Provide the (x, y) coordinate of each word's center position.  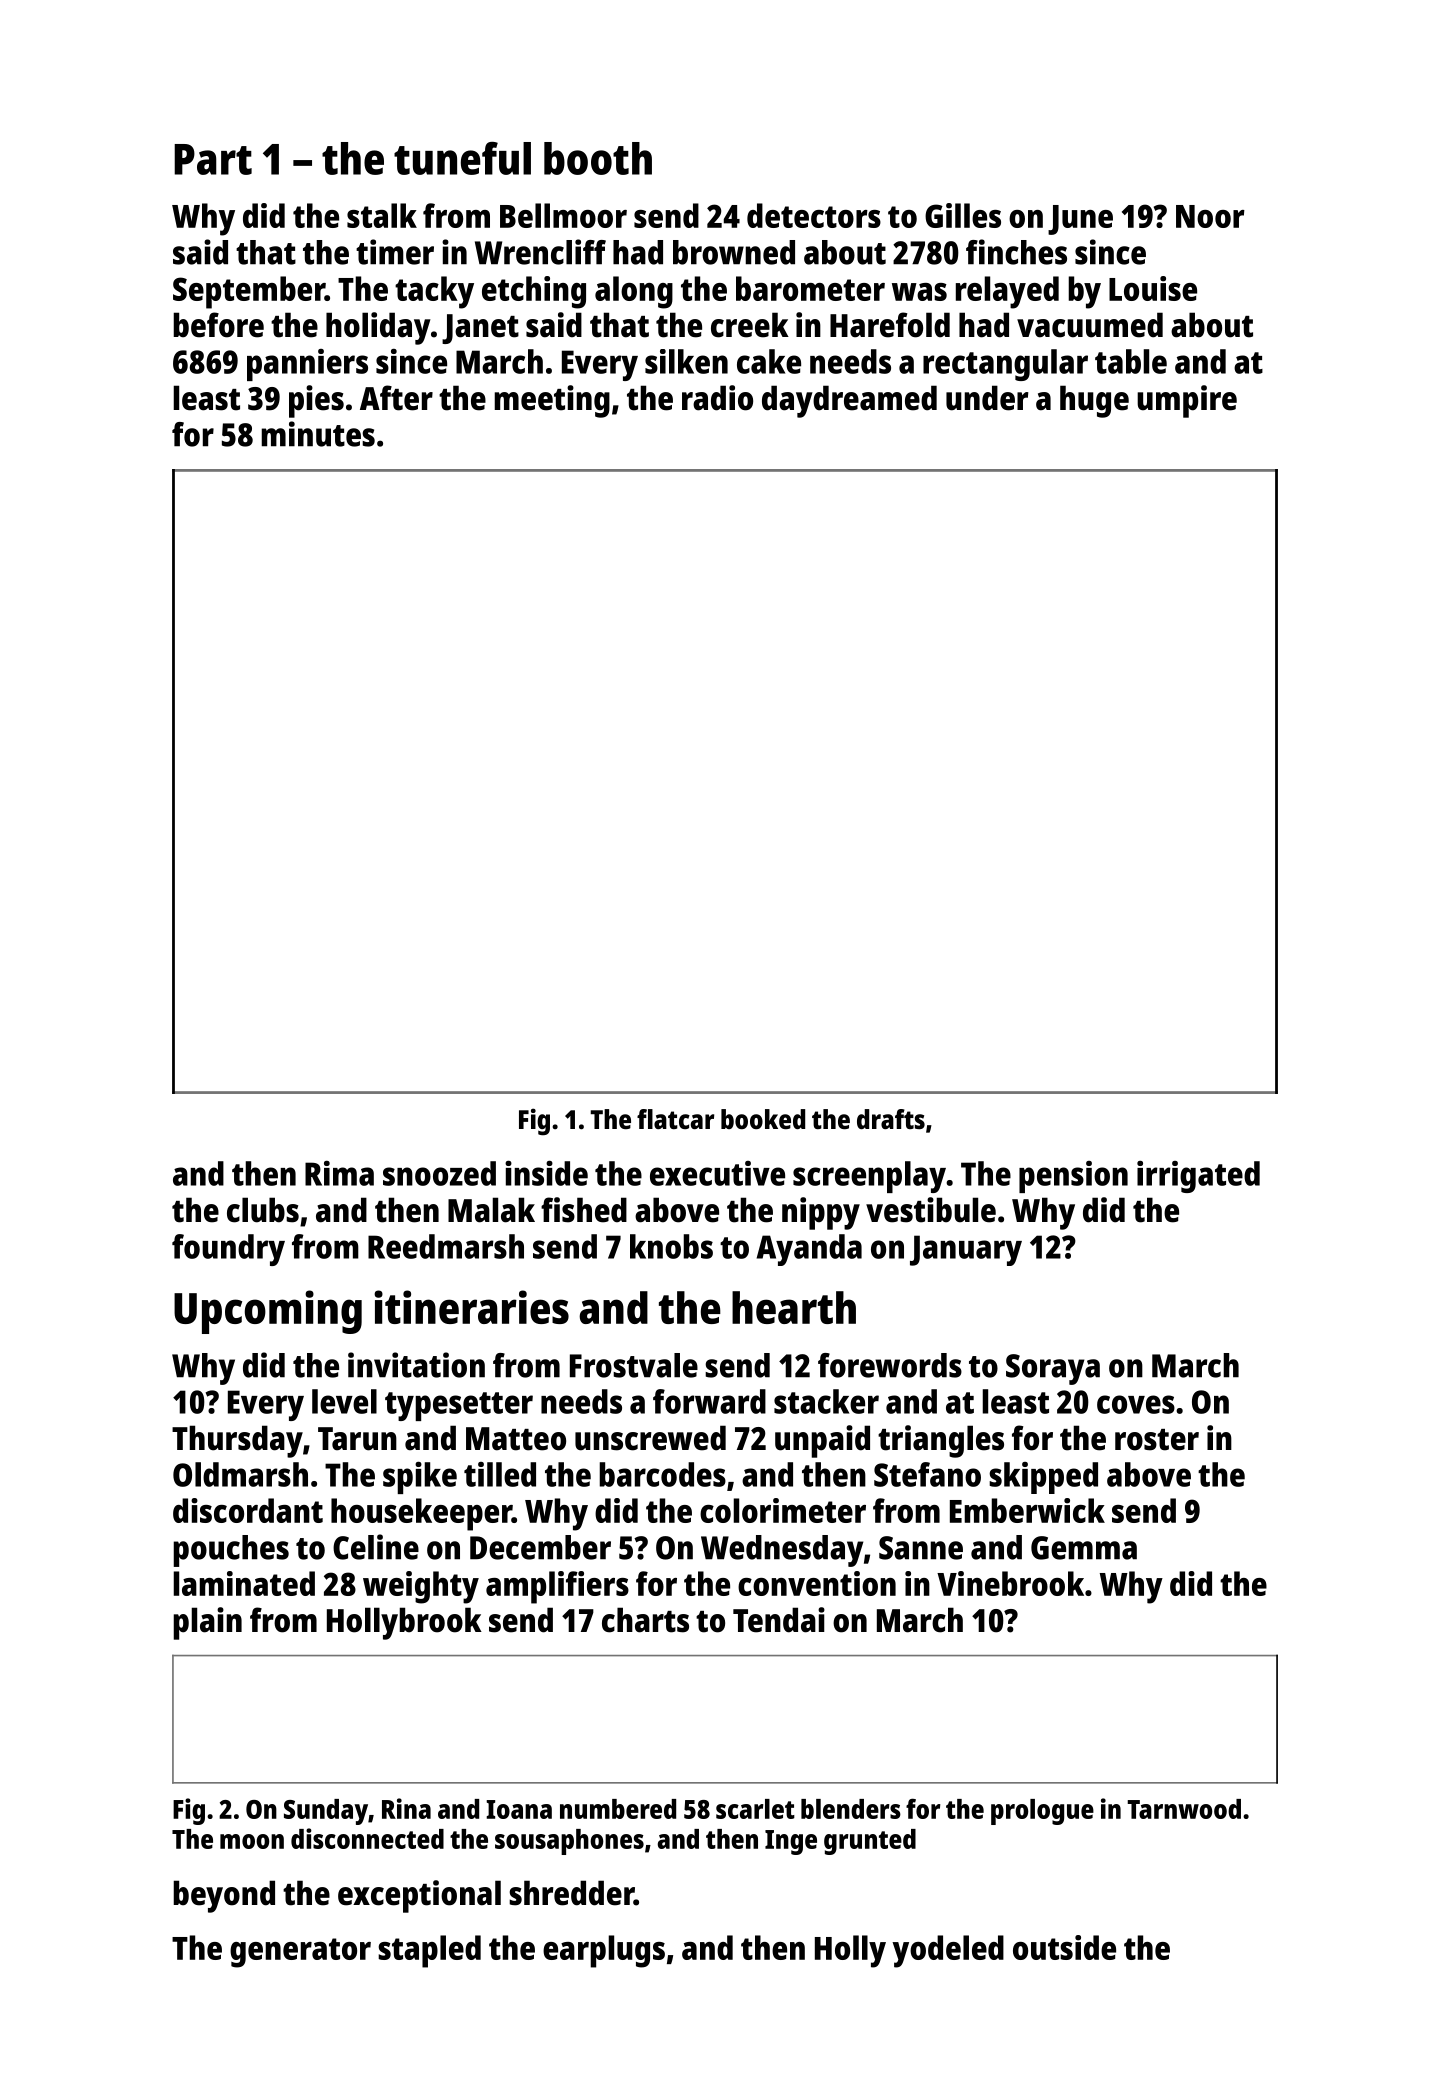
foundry (228, 1250)
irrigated (1198, 1177)
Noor (1210, 216)
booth (598, 158)
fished (584, 1210)
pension (1073, 1177)
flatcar (675, 1119)
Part (213, 159)
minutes (318, 434)
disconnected (367, 1838)
